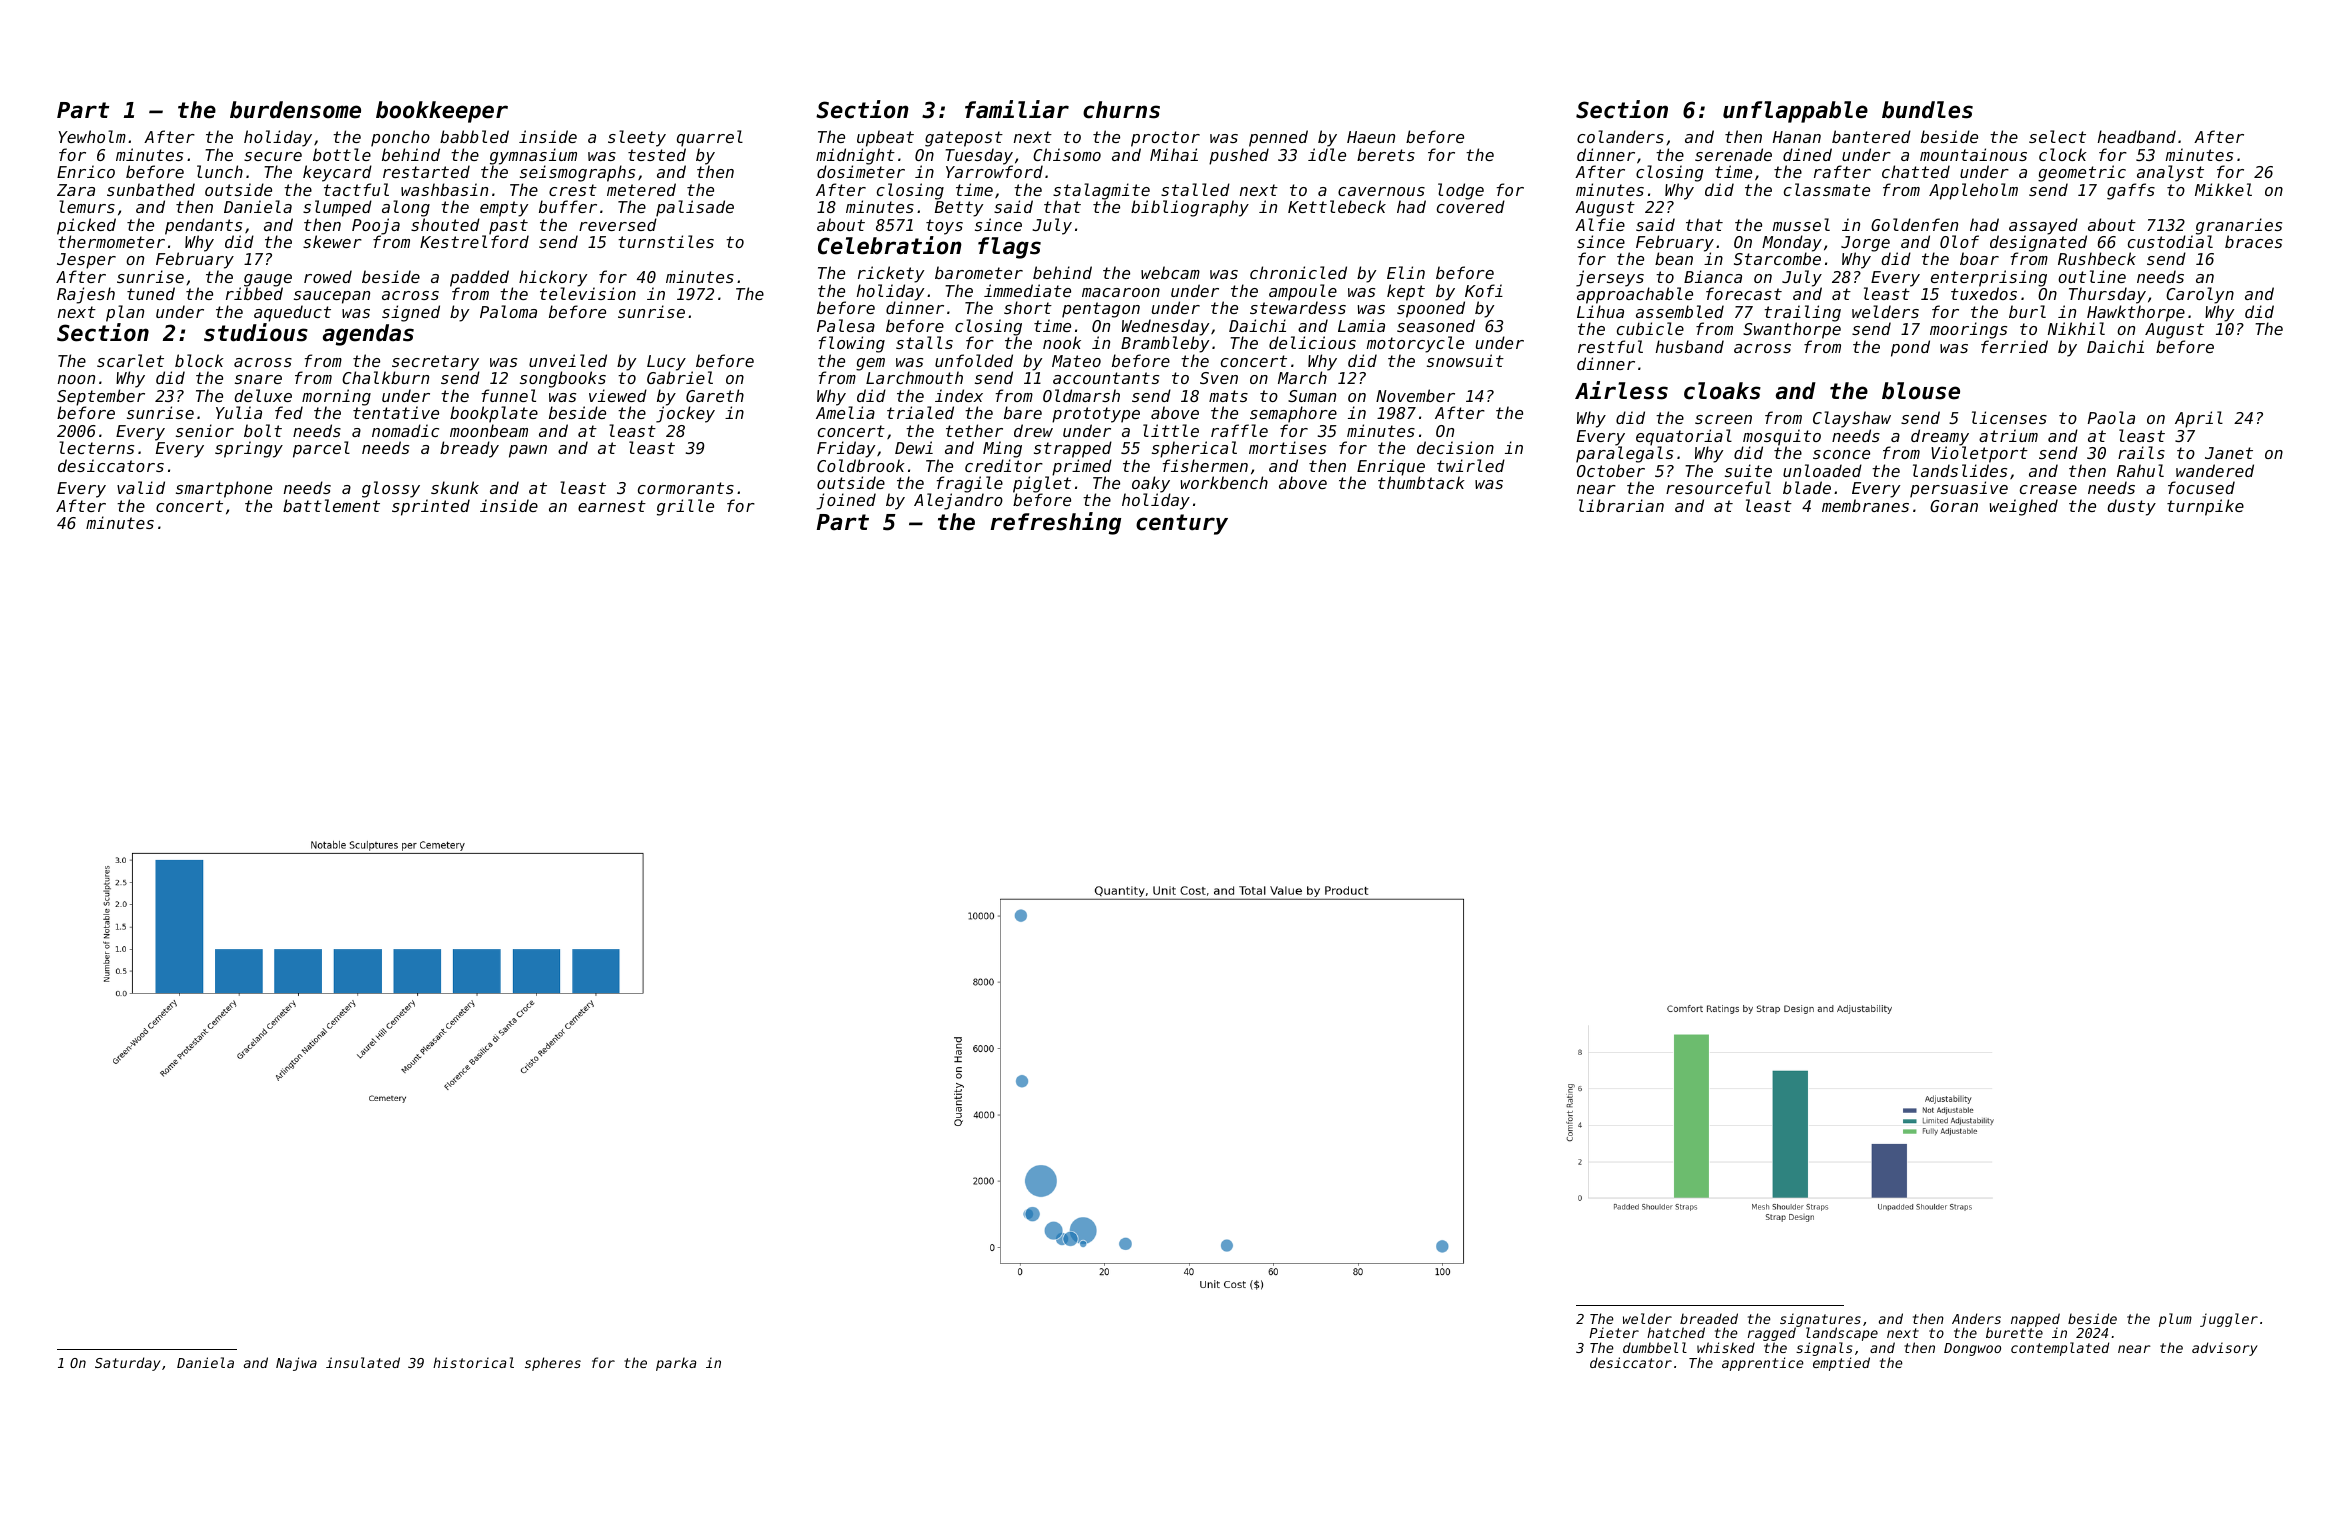 This screenshot has width=2350, height=1521. I want to click on funnel, so click(509, 395).
